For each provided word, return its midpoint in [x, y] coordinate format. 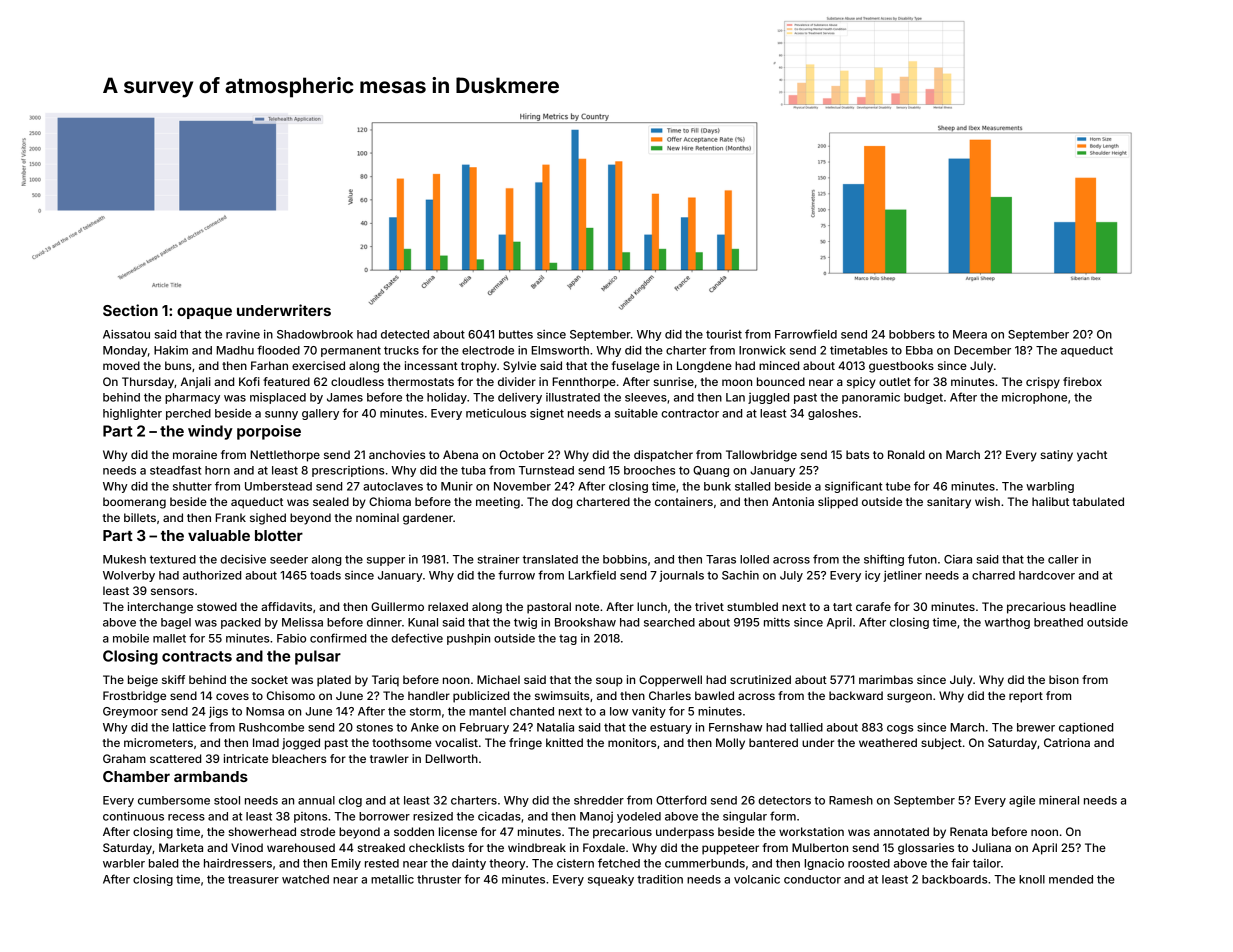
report [1026, 697]
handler [429, 695]
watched [305, 879]
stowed [217, 606]
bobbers [912, 334]
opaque [204, 313]
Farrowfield [806, 334]
